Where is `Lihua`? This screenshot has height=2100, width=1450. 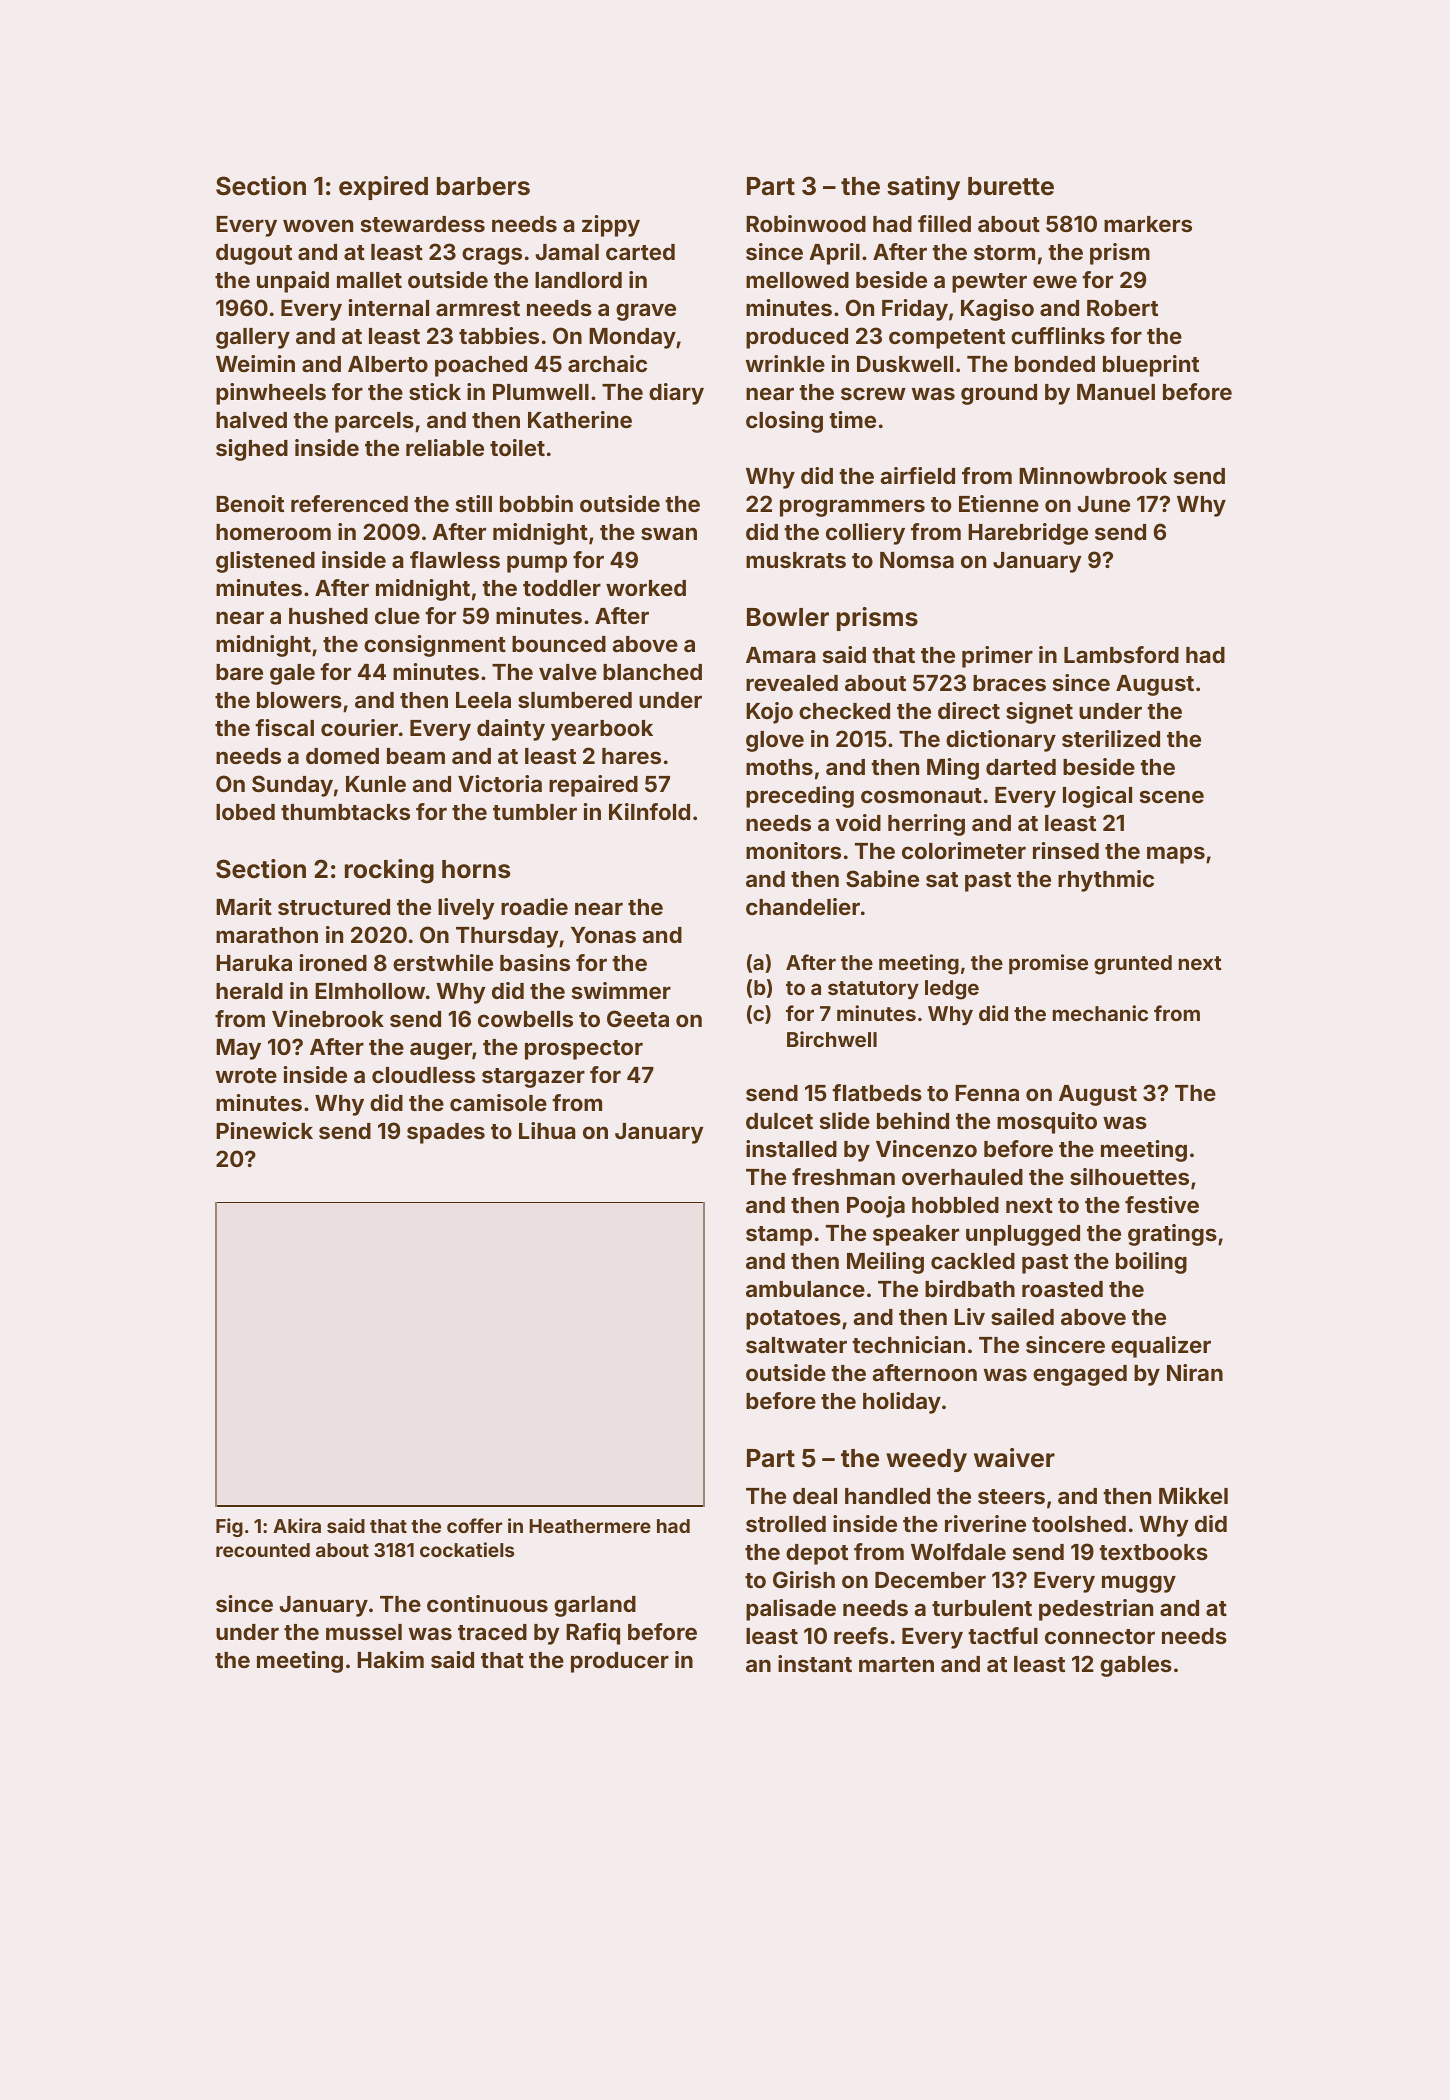
Lihua is located at coordinates (547, 1130).
